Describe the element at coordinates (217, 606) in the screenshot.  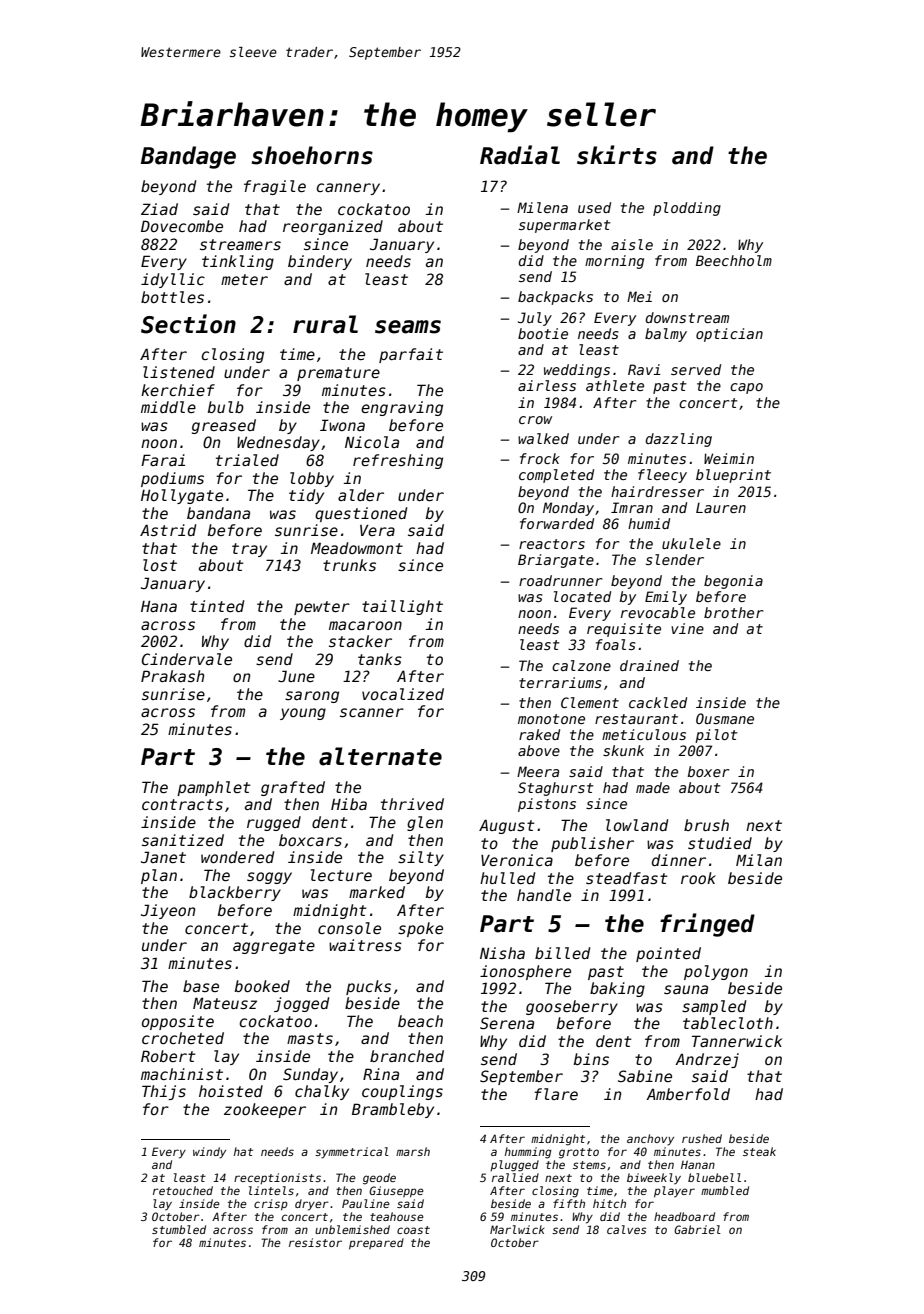
I see `tinted` at that location.
